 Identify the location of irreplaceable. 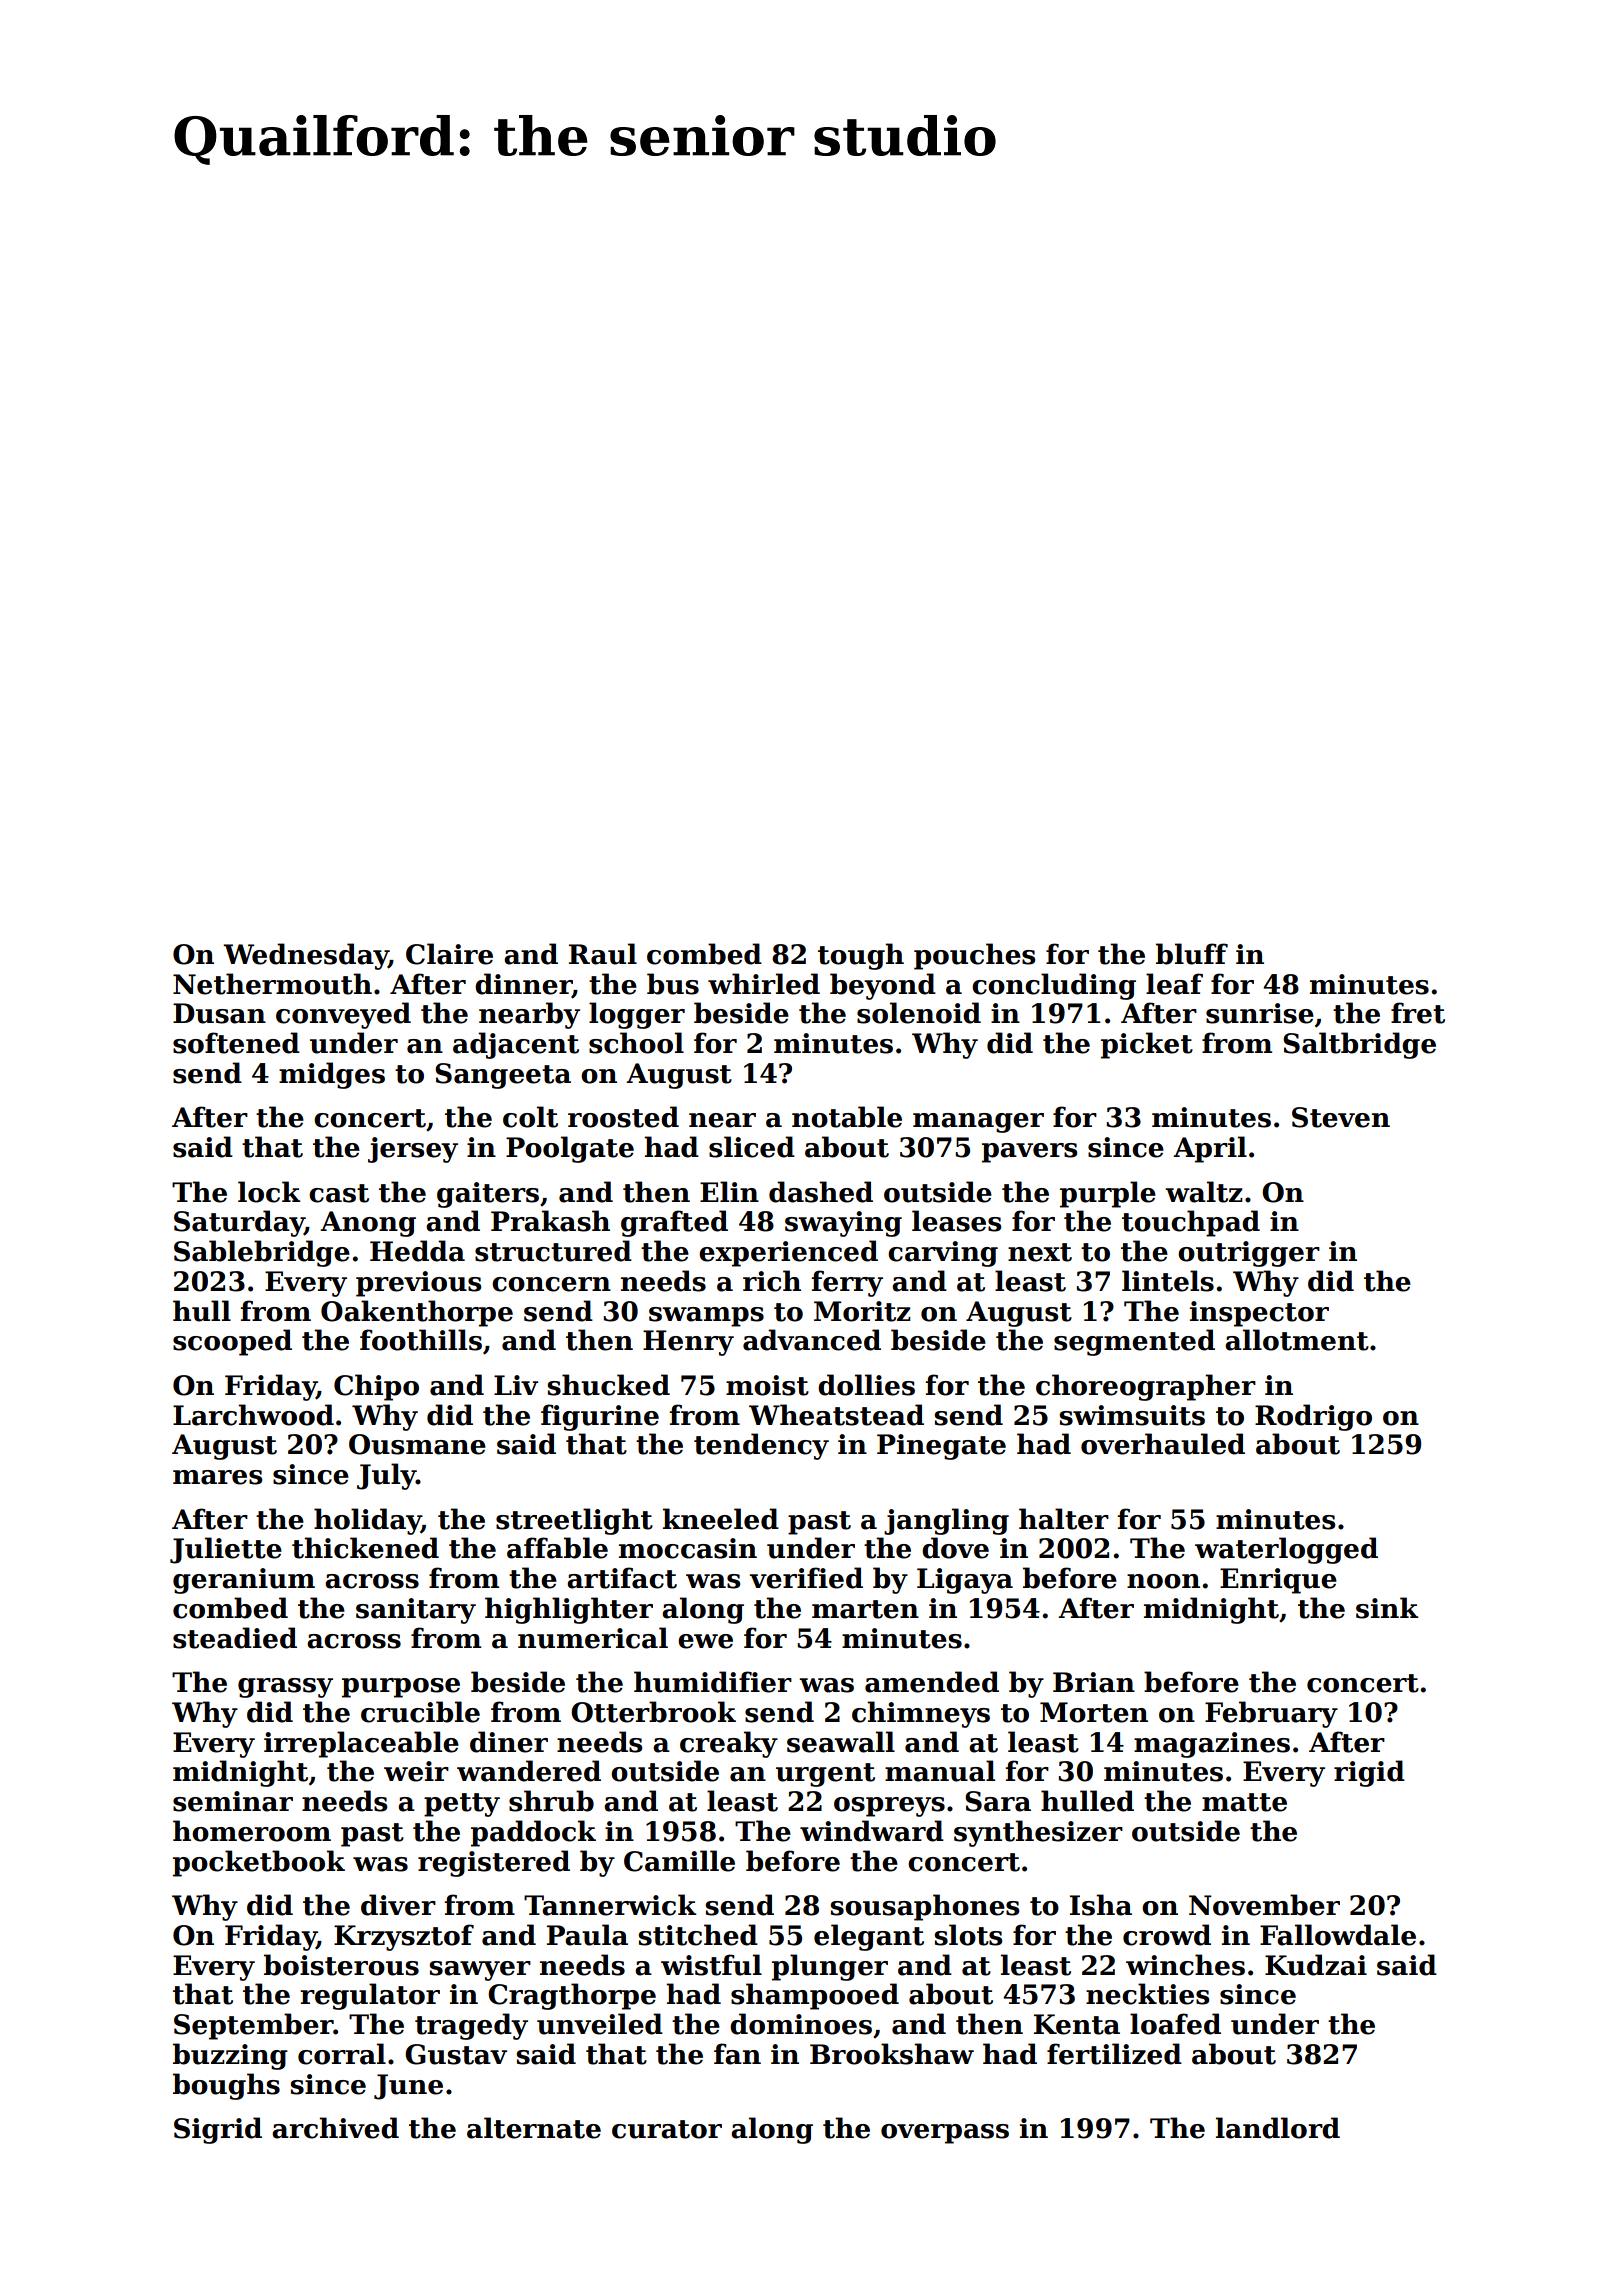
(361, 1744).
